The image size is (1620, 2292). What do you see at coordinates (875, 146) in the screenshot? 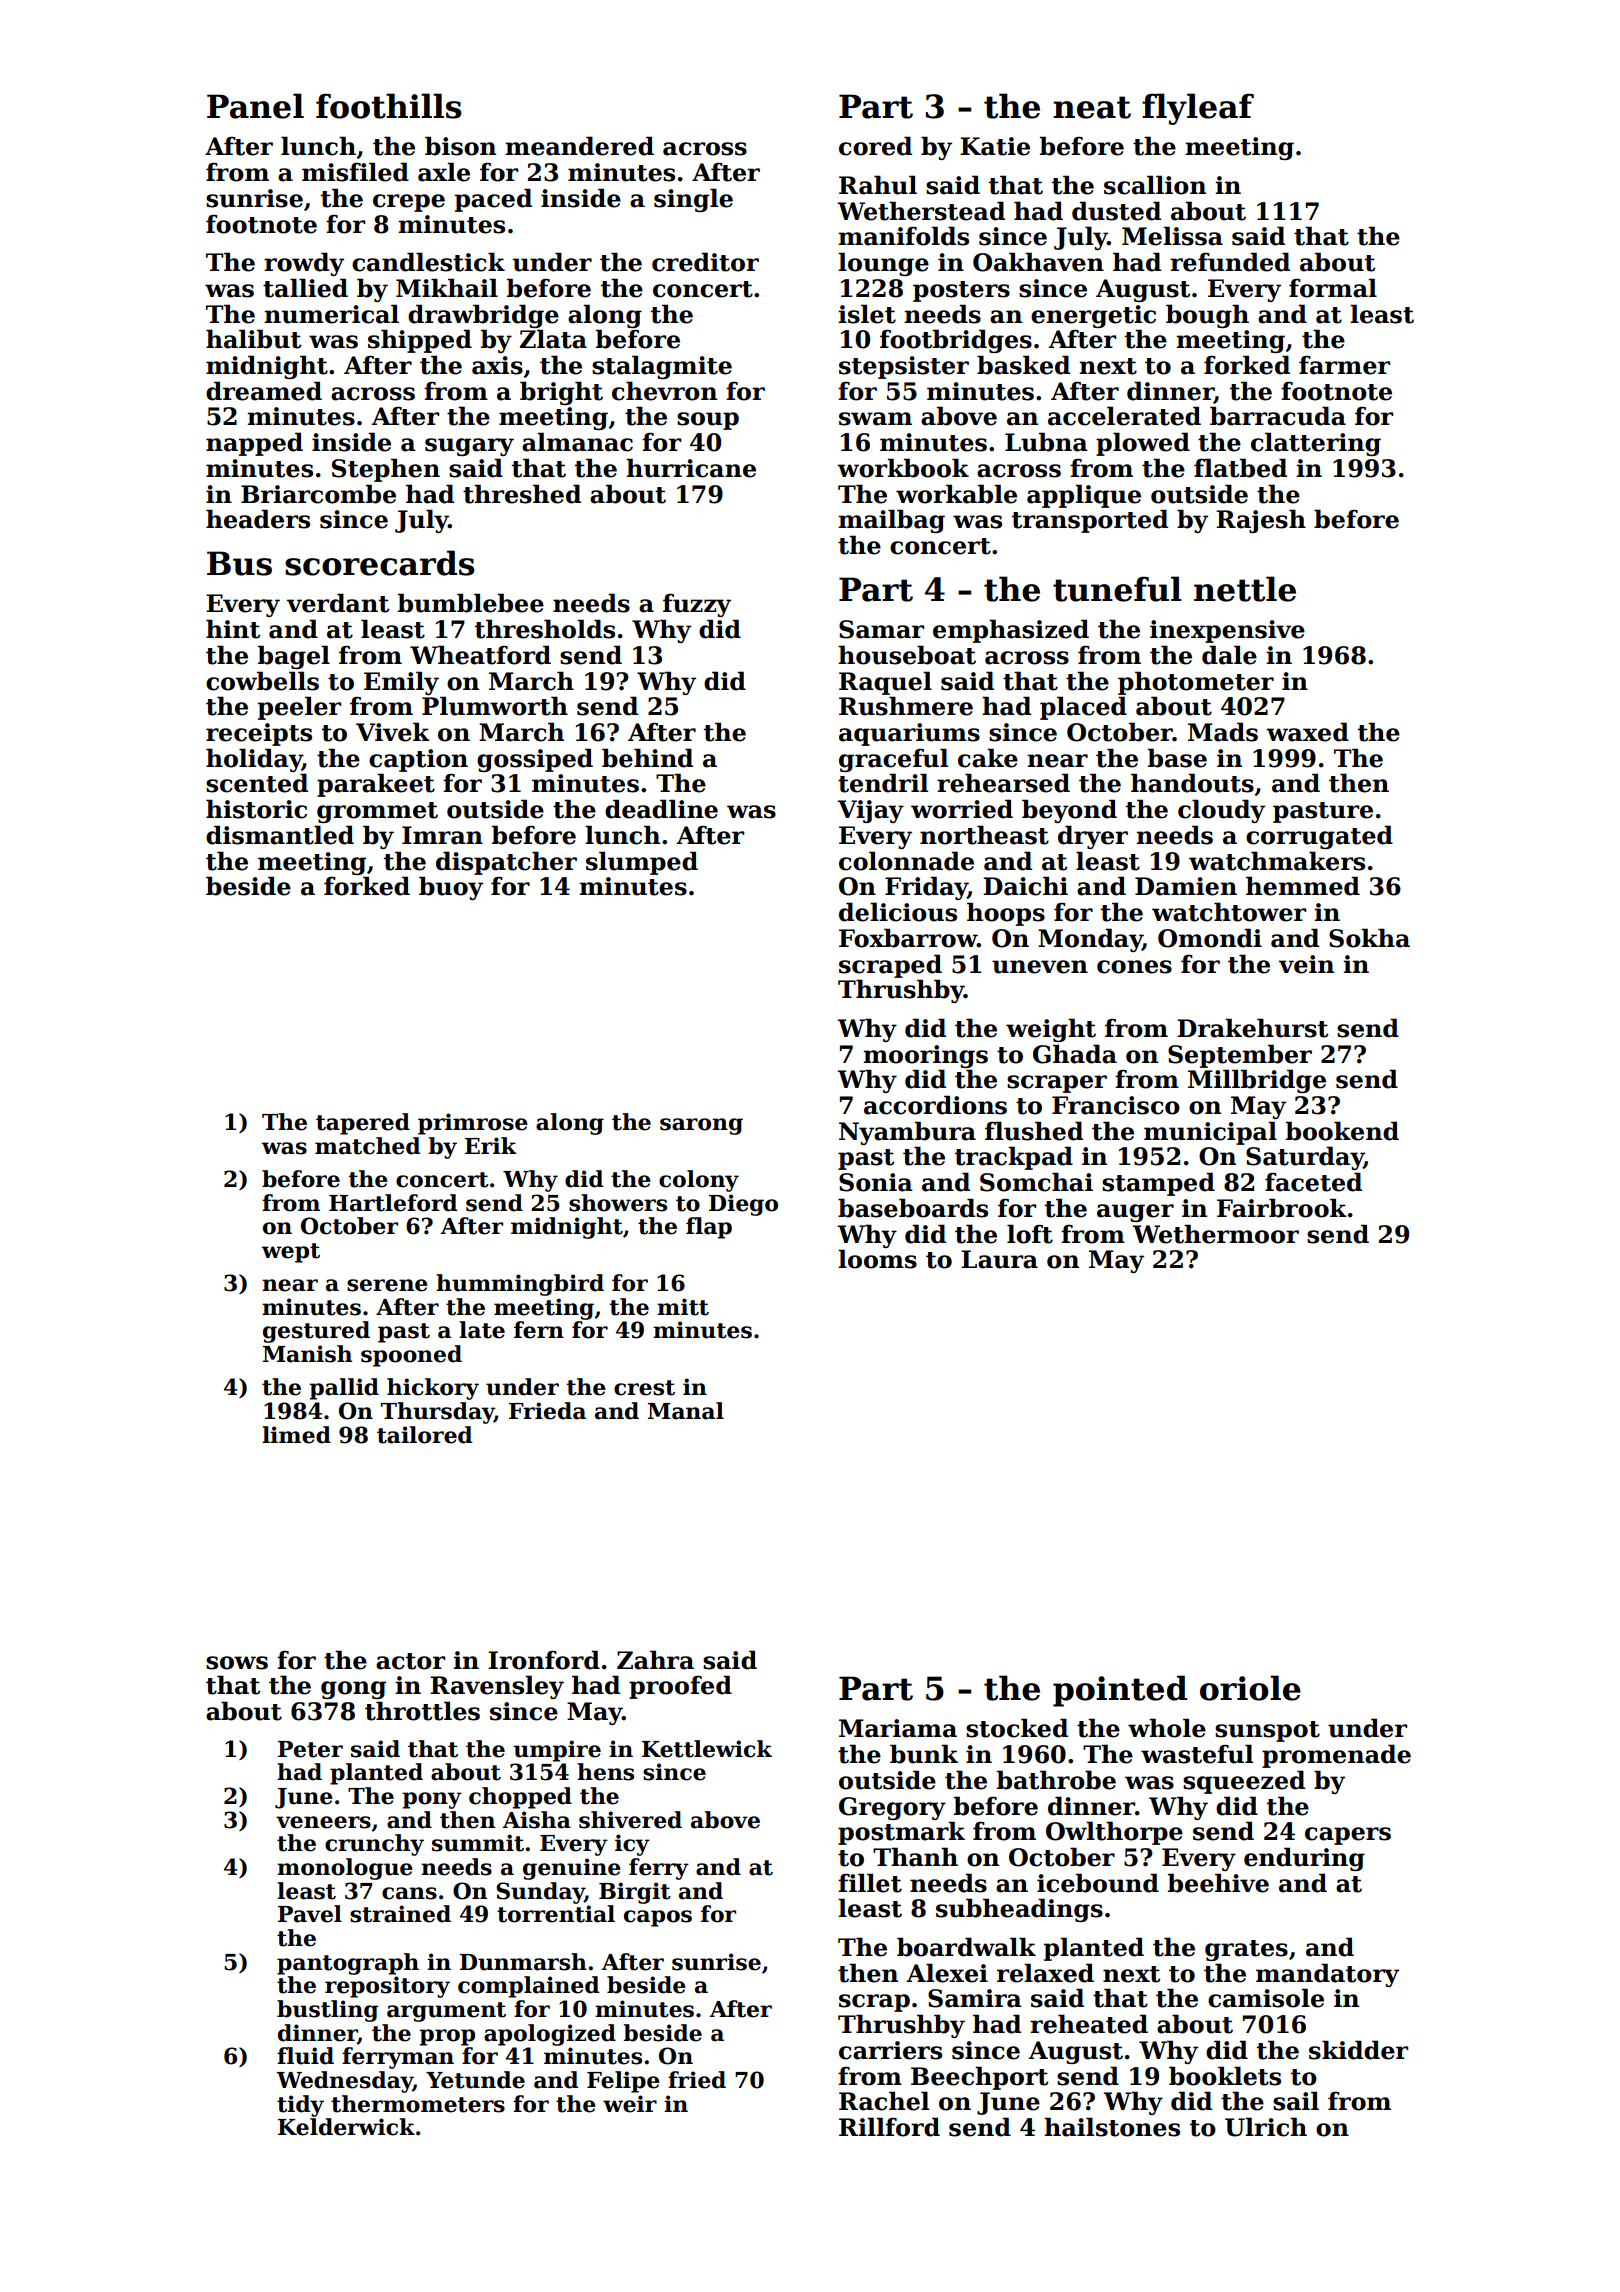
I see `cored` at bounding box center [875, 146].
